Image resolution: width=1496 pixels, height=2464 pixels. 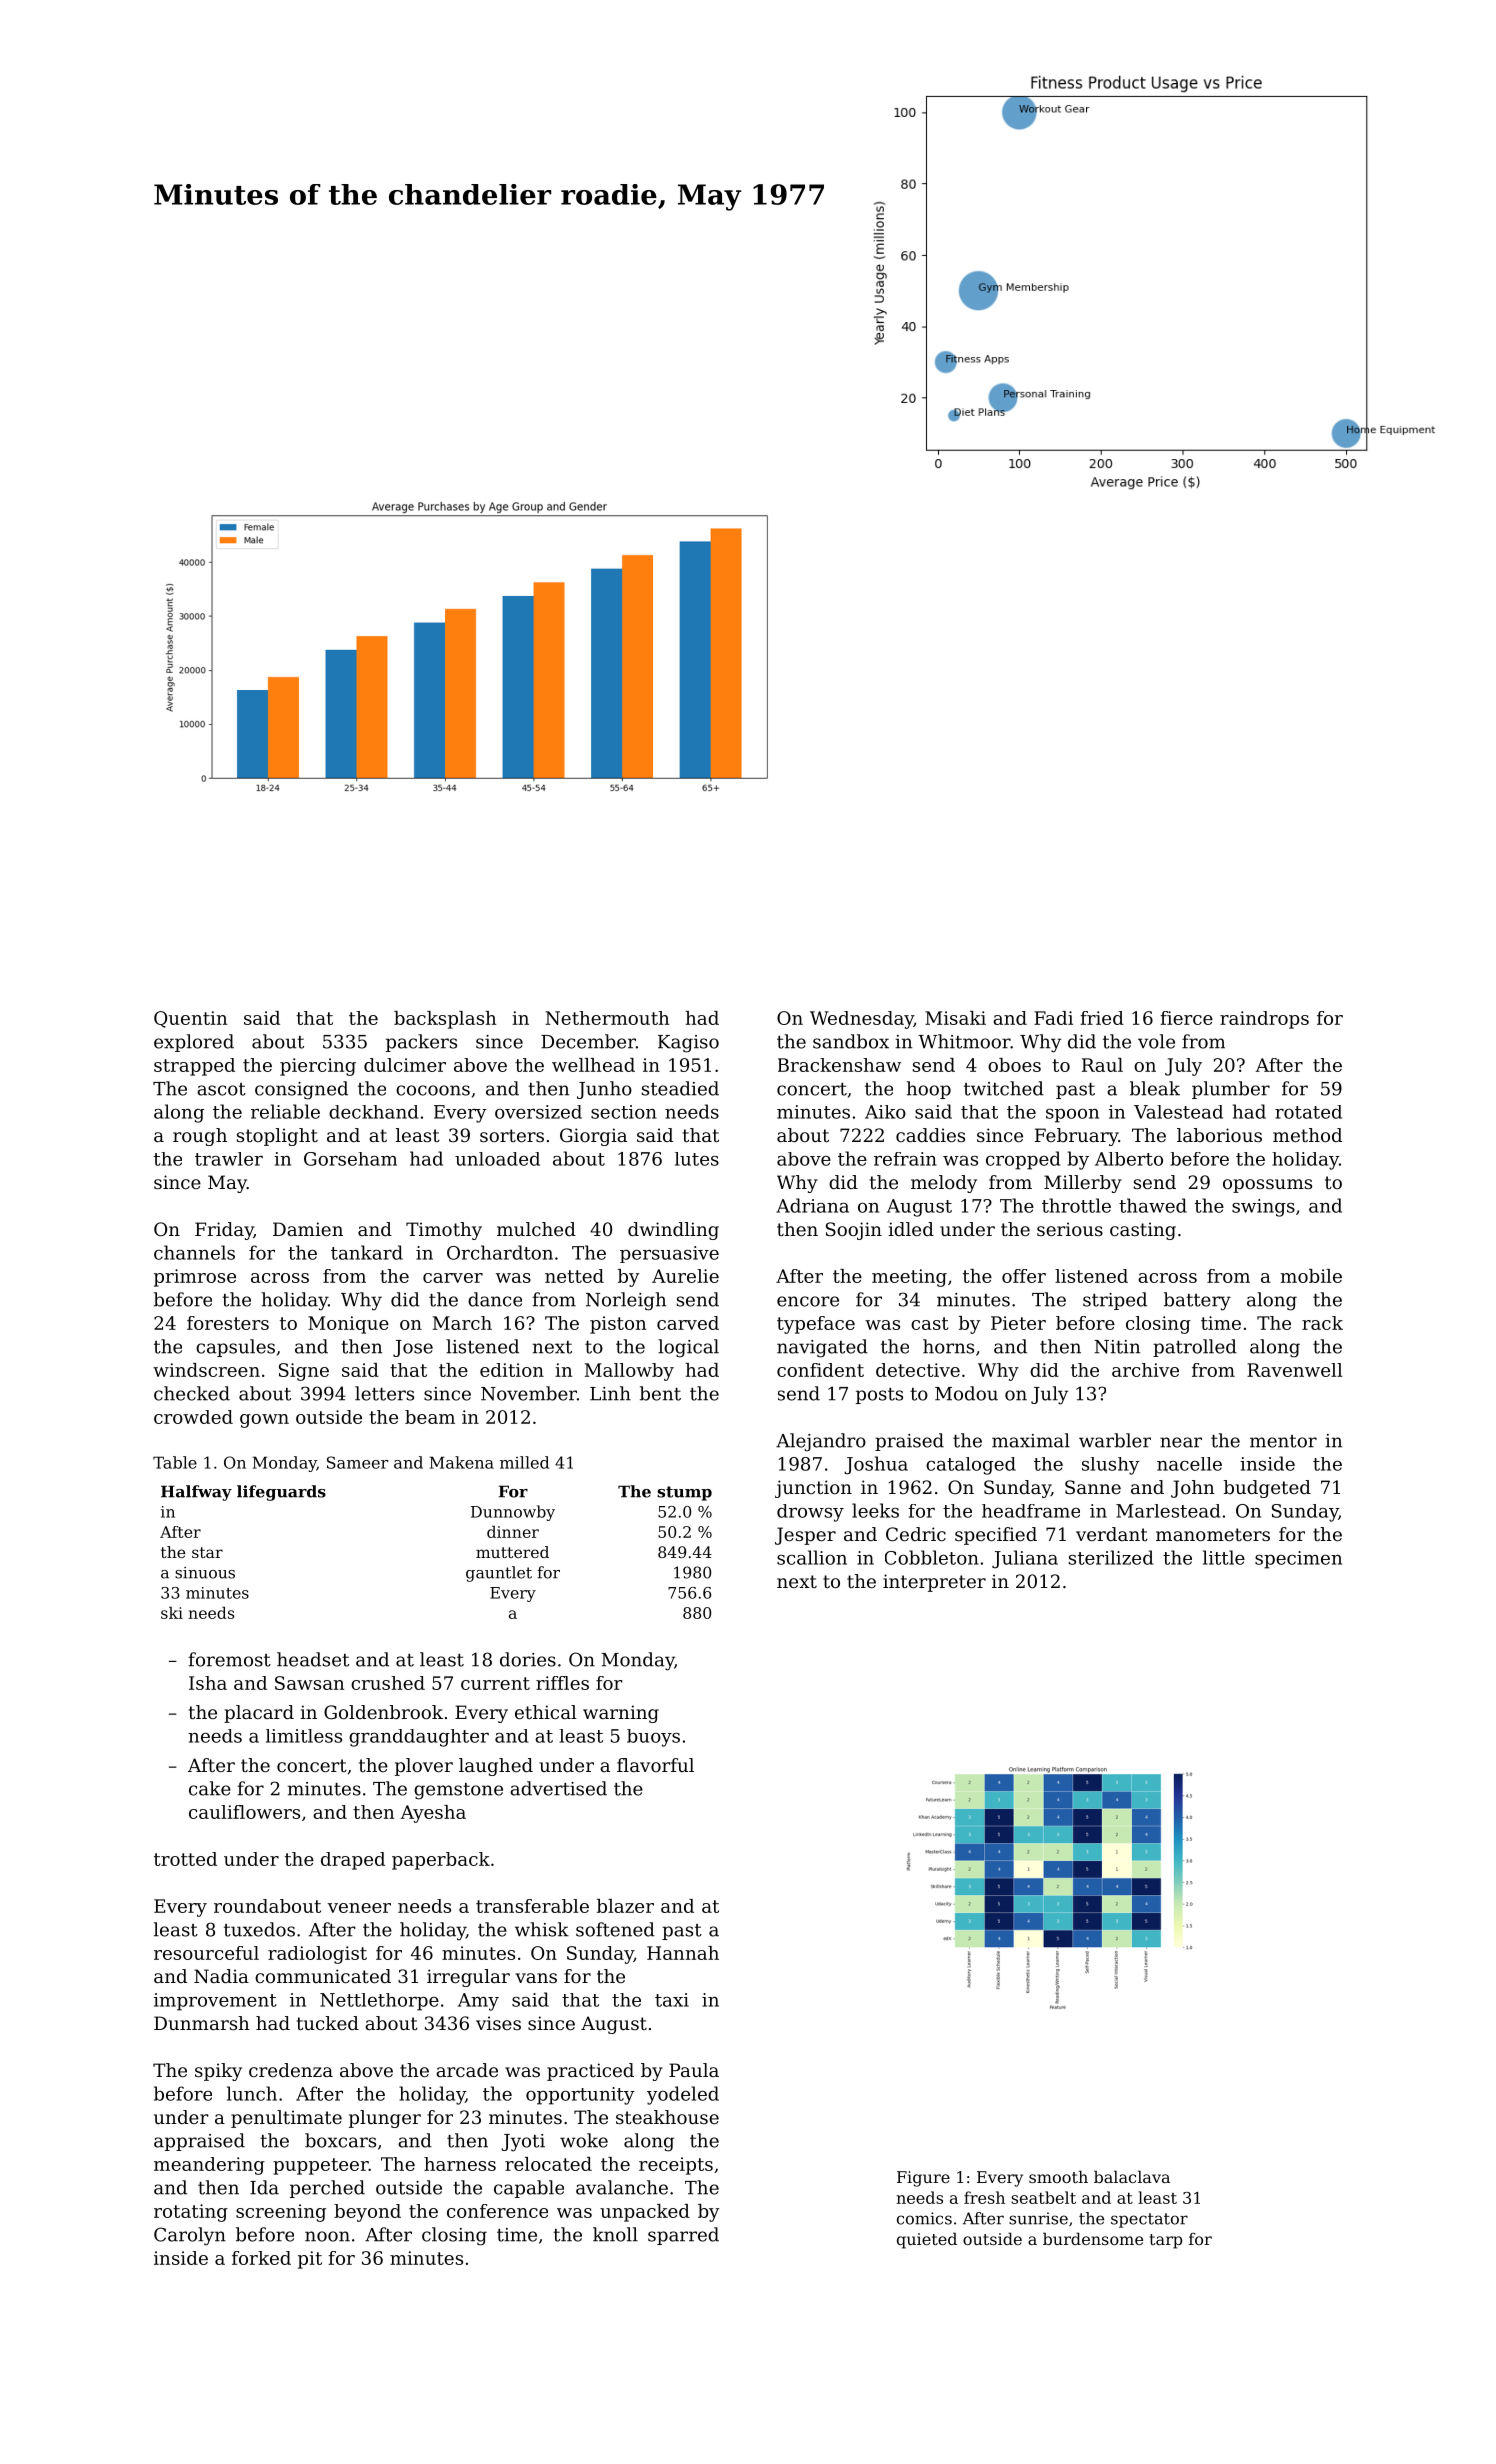 What do you see at coordinates (621, 1714) in the screenshot?
I see `warning` at bounding box center [621, 1714].
